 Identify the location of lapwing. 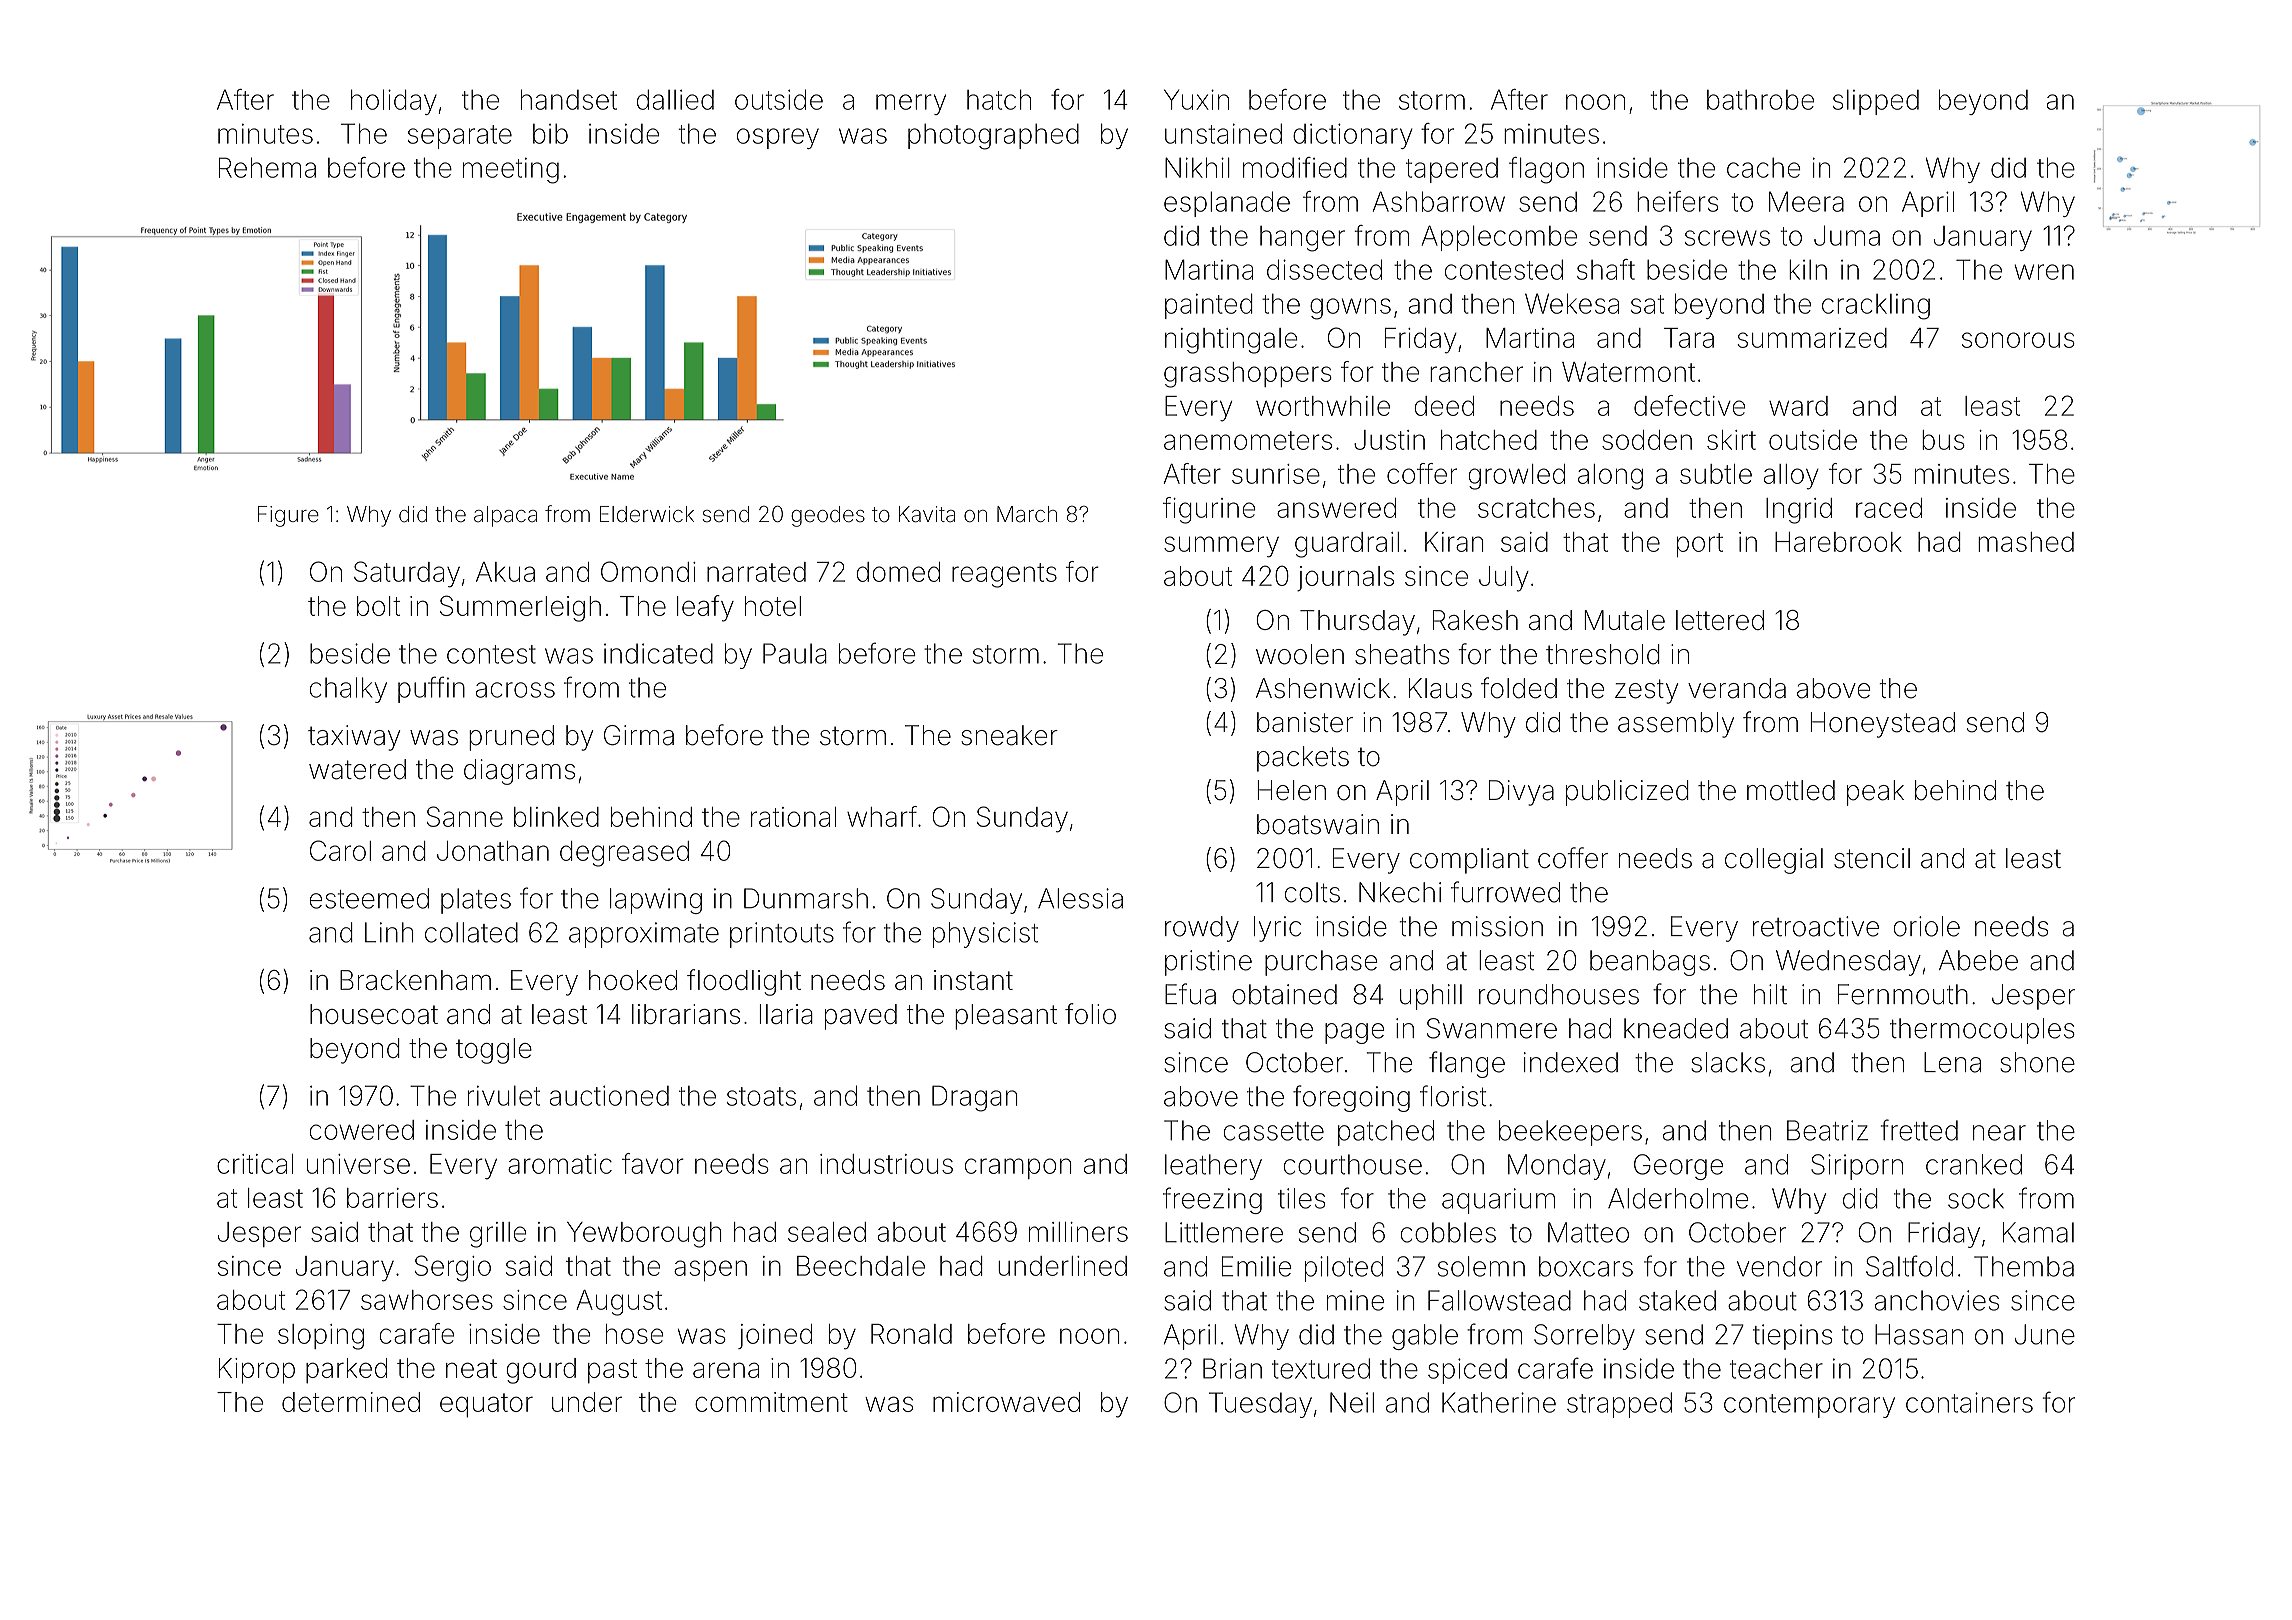
(656, 901).
